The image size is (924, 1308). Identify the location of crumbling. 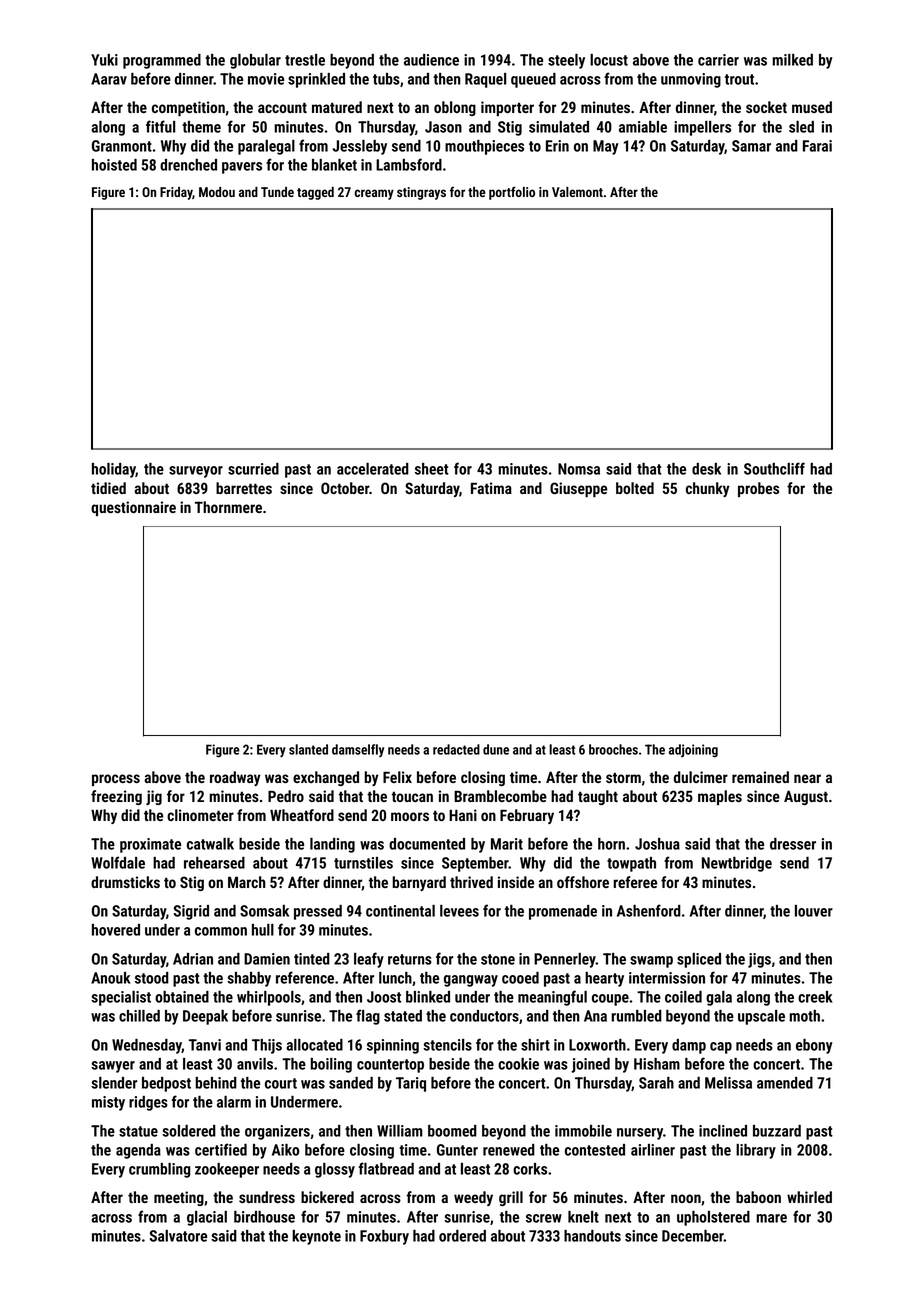
(160, 1170).
